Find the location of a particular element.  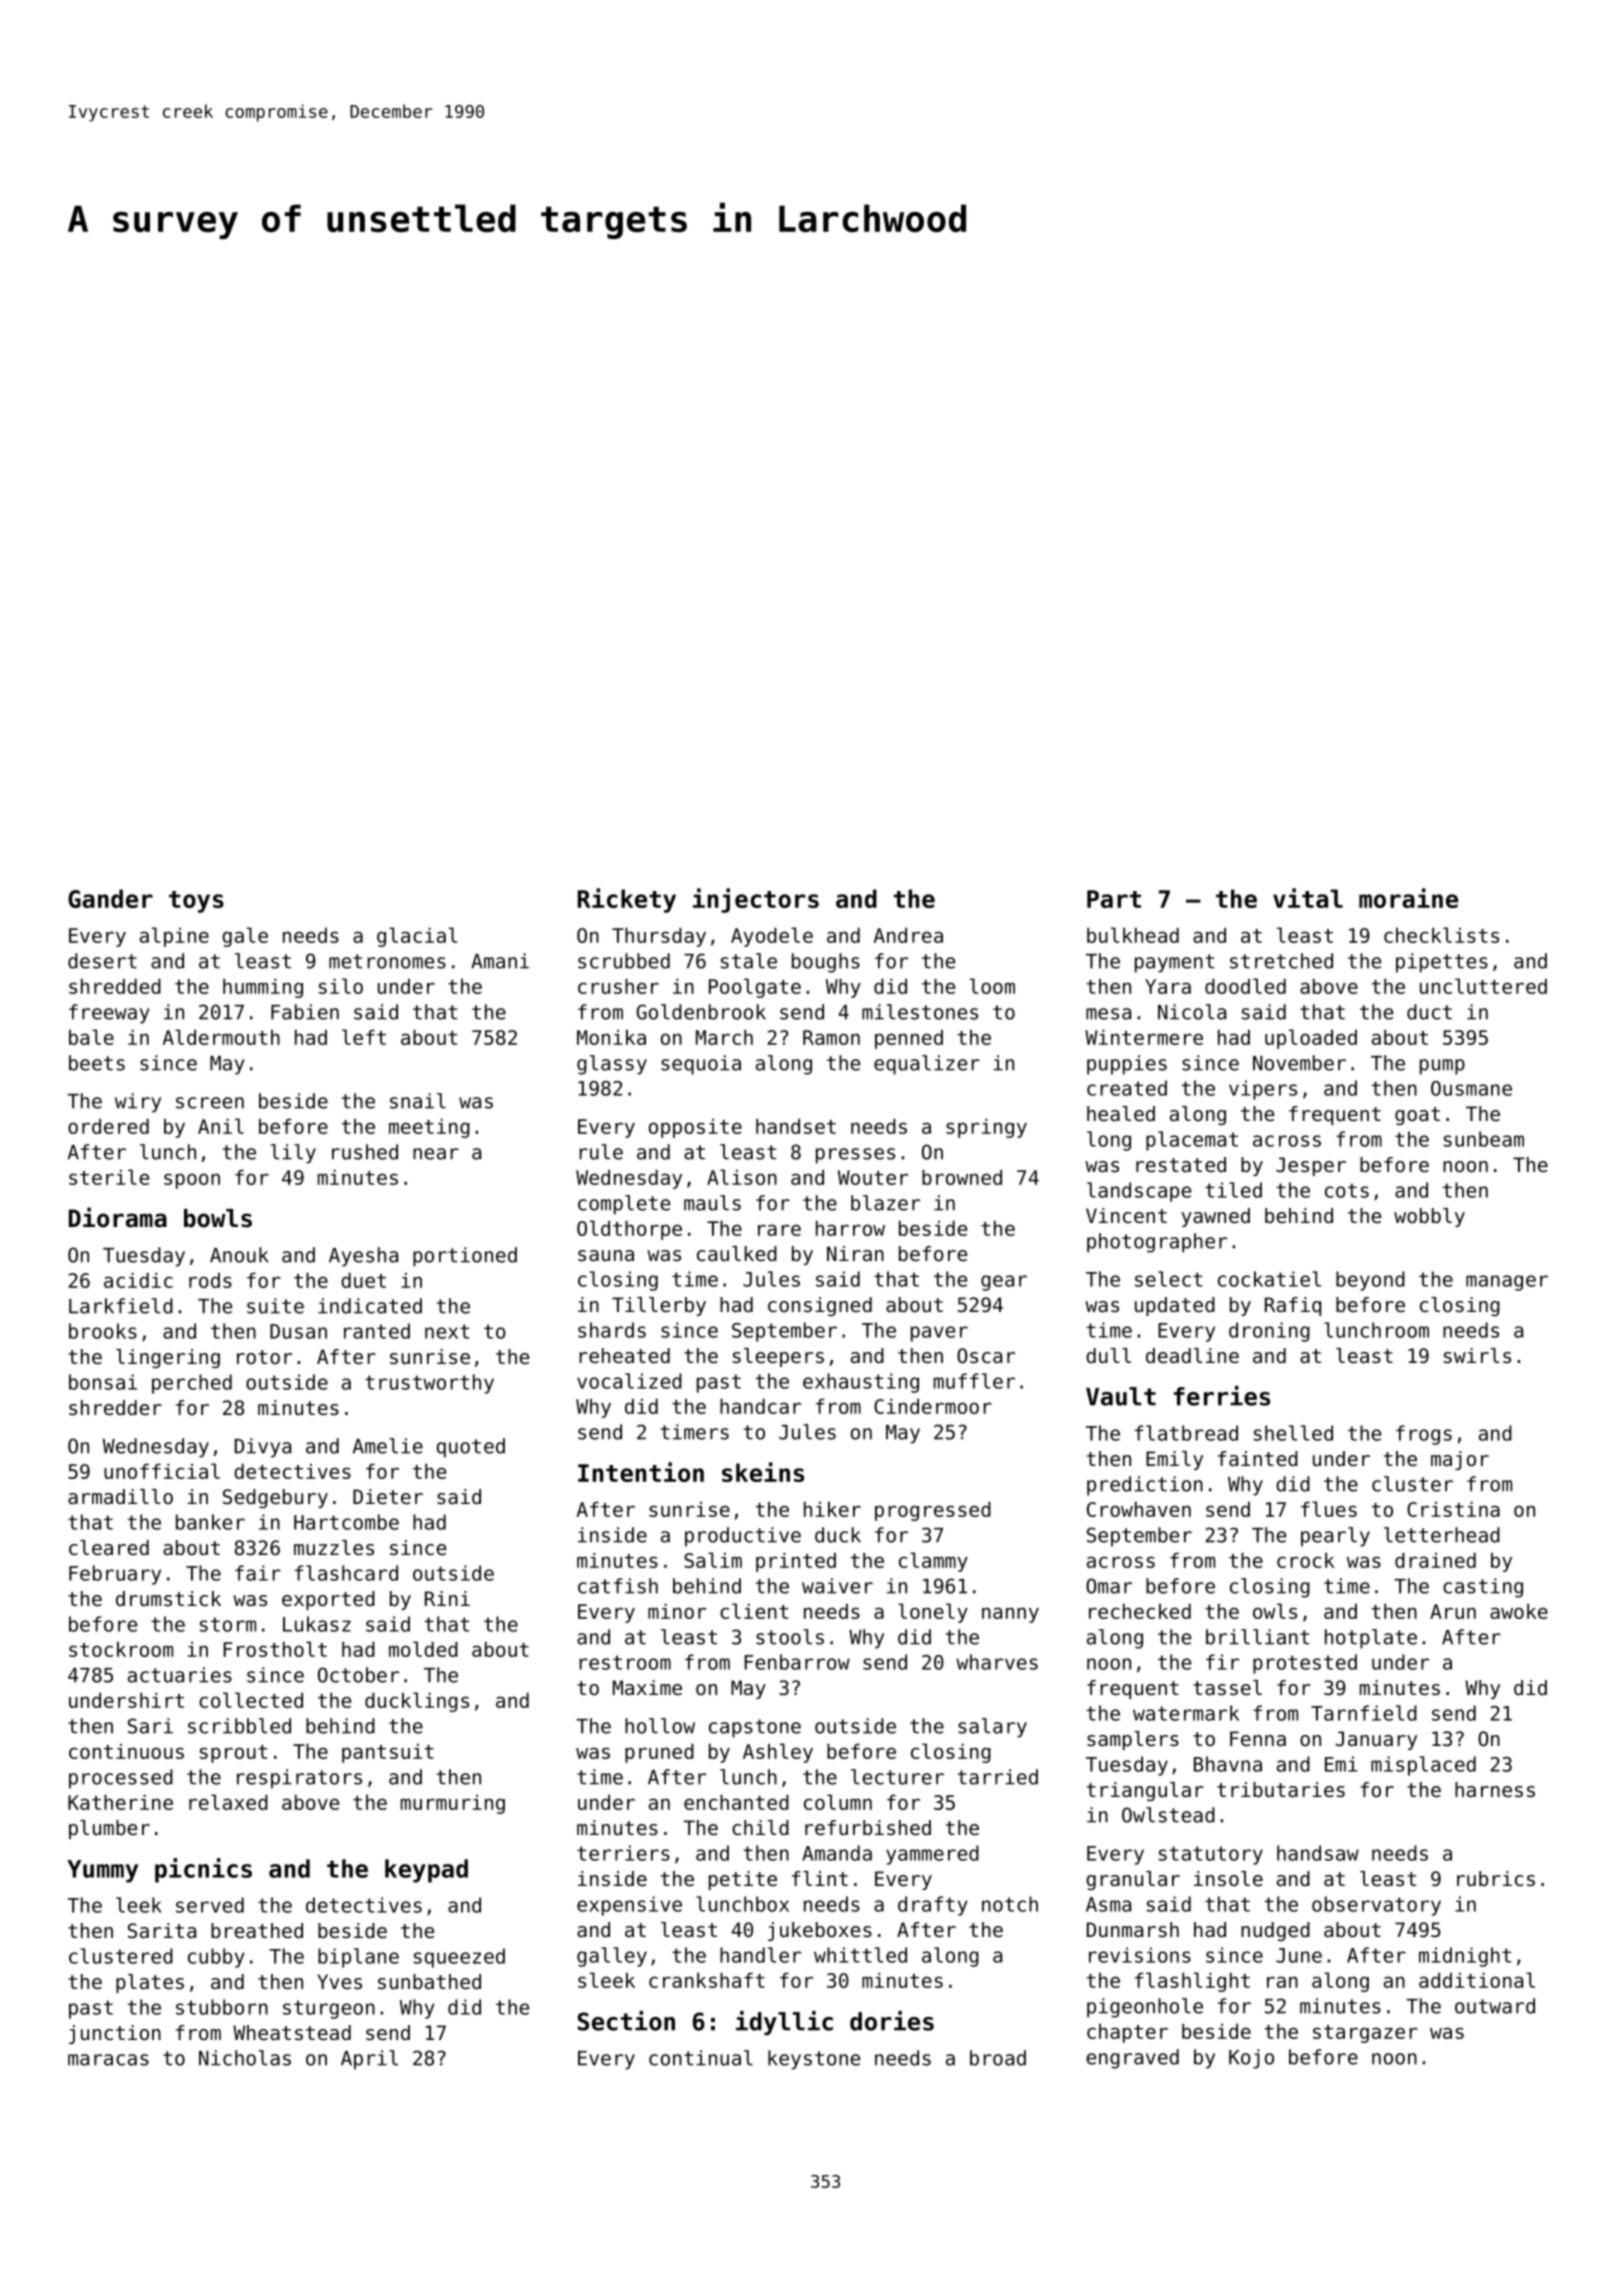

pipettes is located at coordinates (1442, 963).
